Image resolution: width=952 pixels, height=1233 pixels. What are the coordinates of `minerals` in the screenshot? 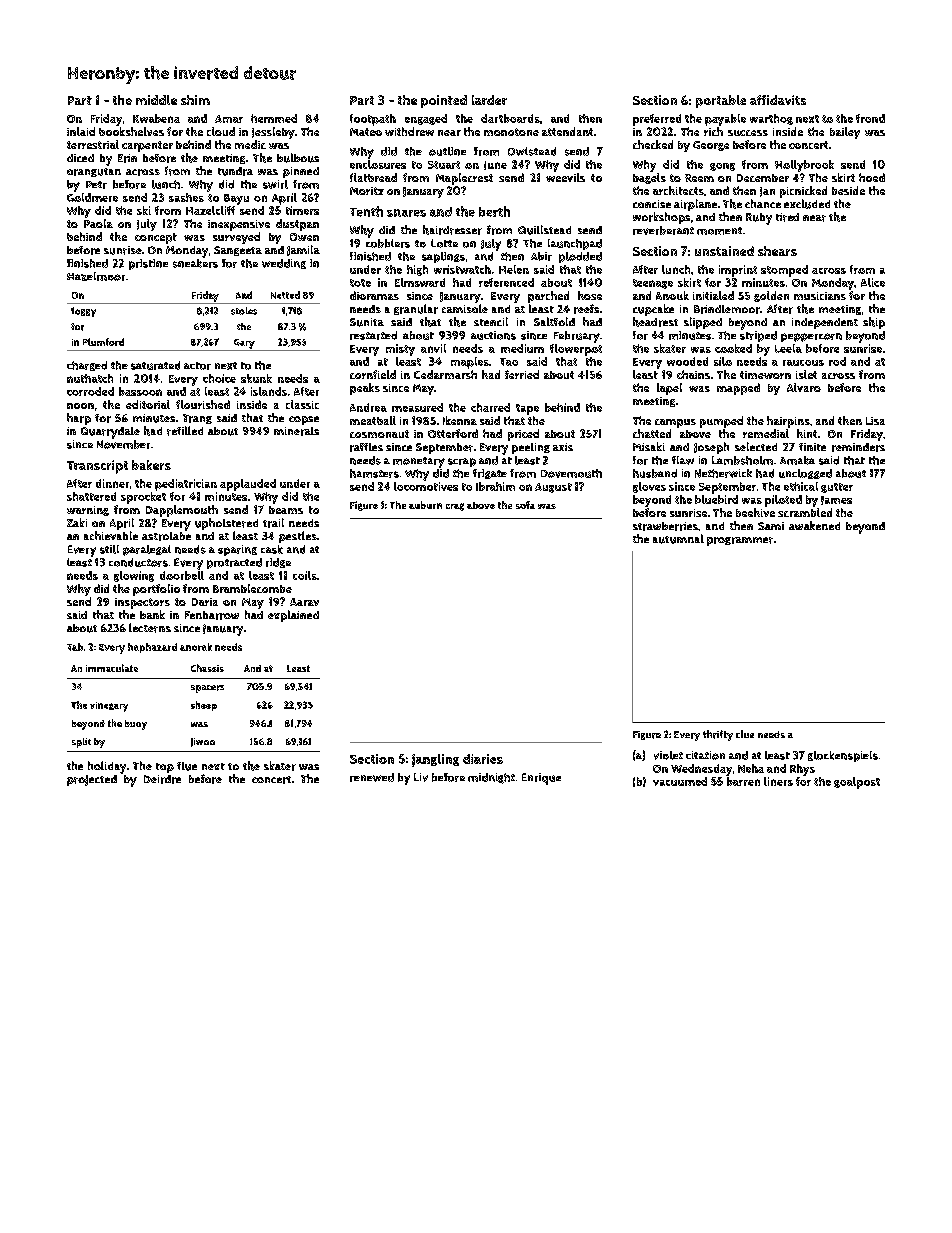 It's located at (296, 431).
